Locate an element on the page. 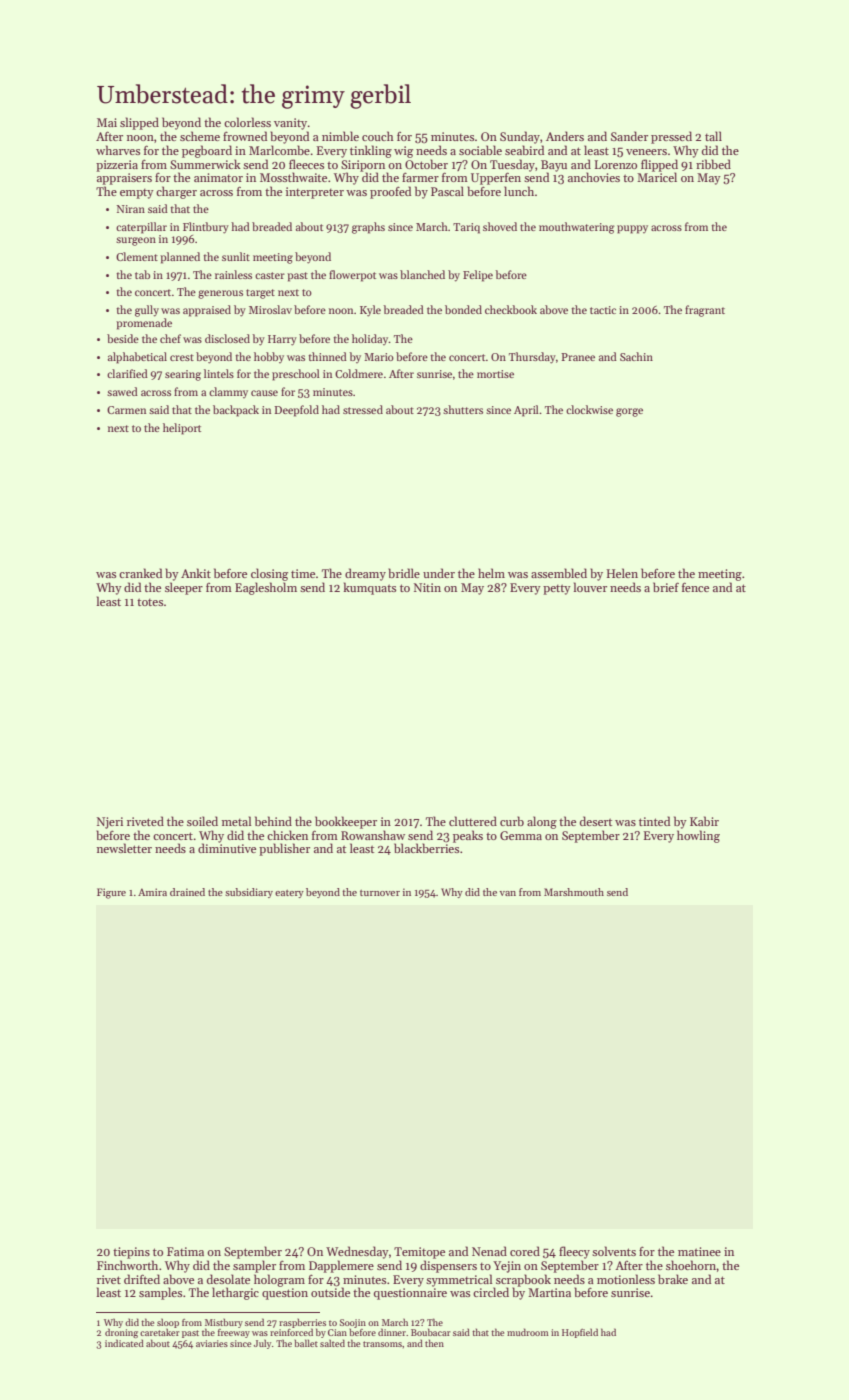 The width and height of the document is (849, 1400). Figure is located at coordinates (111, 893).
